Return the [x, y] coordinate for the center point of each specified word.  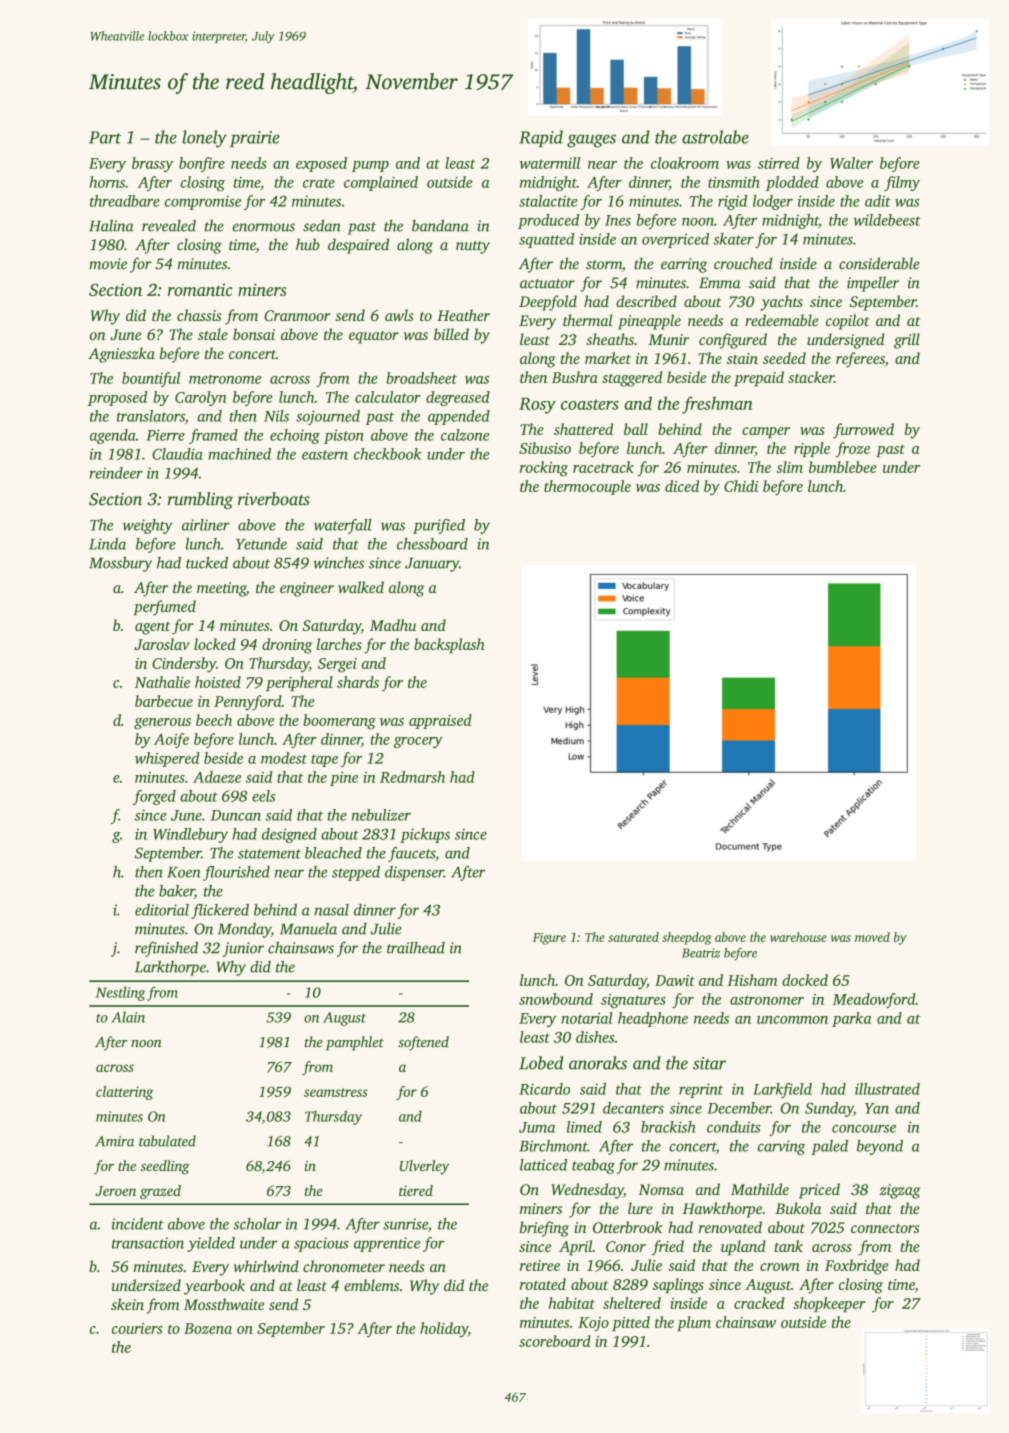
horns [107, 182]
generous [162, 724]
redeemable [781, 320]
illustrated [887, 1089]
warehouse [798, 937]
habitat [572, 1303]
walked [361, 587]
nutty [473, 247]
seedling [165, 1167]
